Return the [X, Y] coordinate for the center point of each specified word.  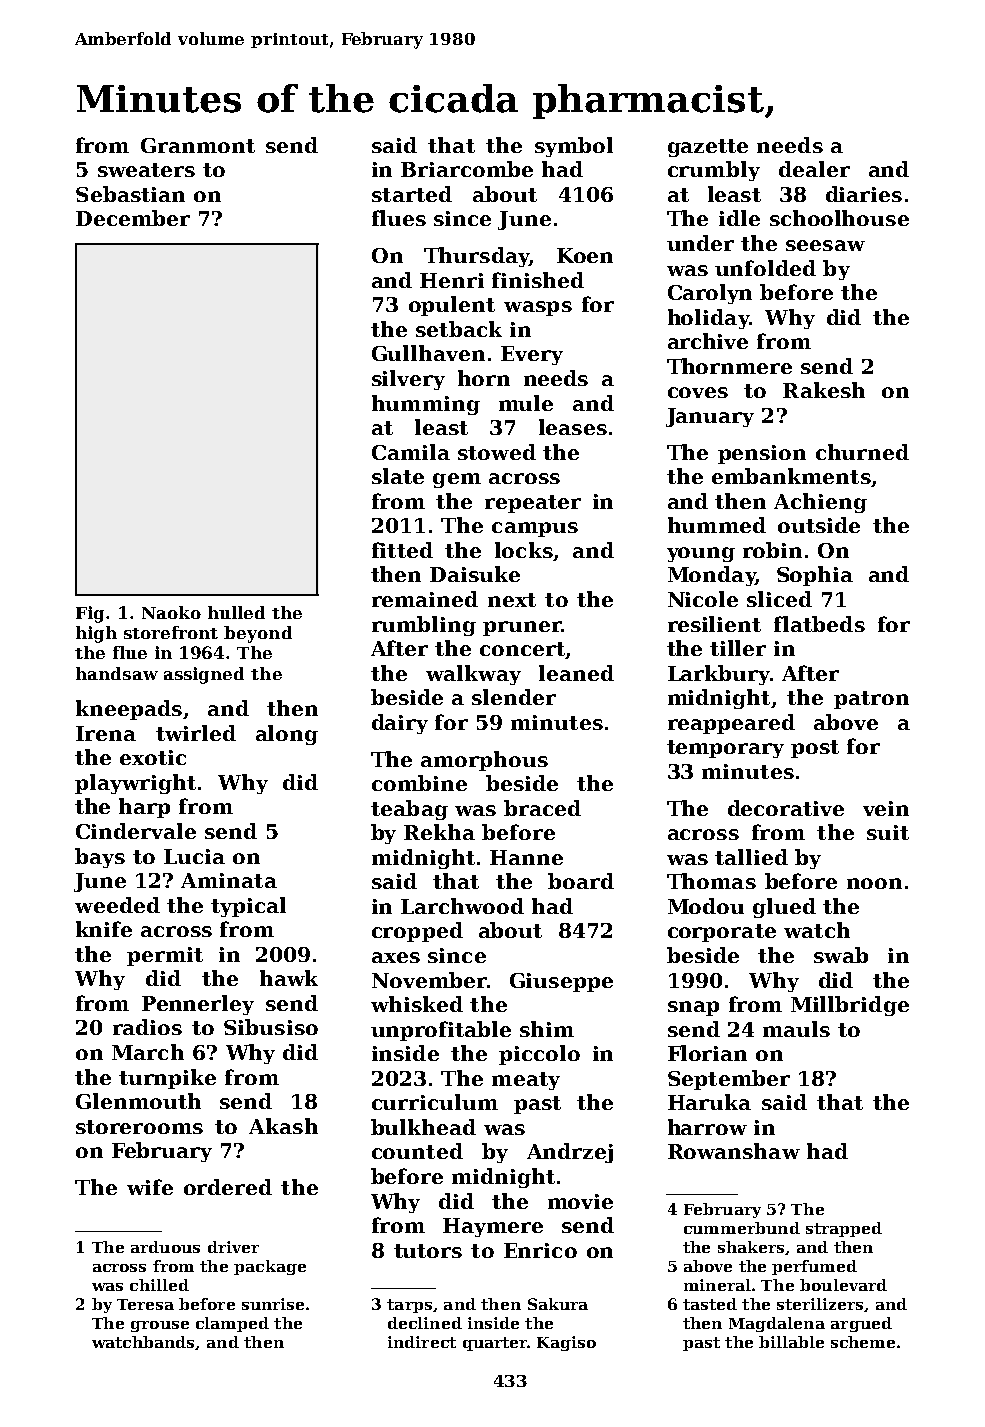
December [133, 218]
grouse [160, 1326]
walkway [473, 675]
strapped [844, 1229]
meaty [526, 1081]
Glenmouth [138, 1101]
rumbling [424, 626]
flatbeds [819, 624]
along [287, 735]
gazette [708, 148]
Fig [90, 614]
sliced [779, 599]
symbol [574, 147]
